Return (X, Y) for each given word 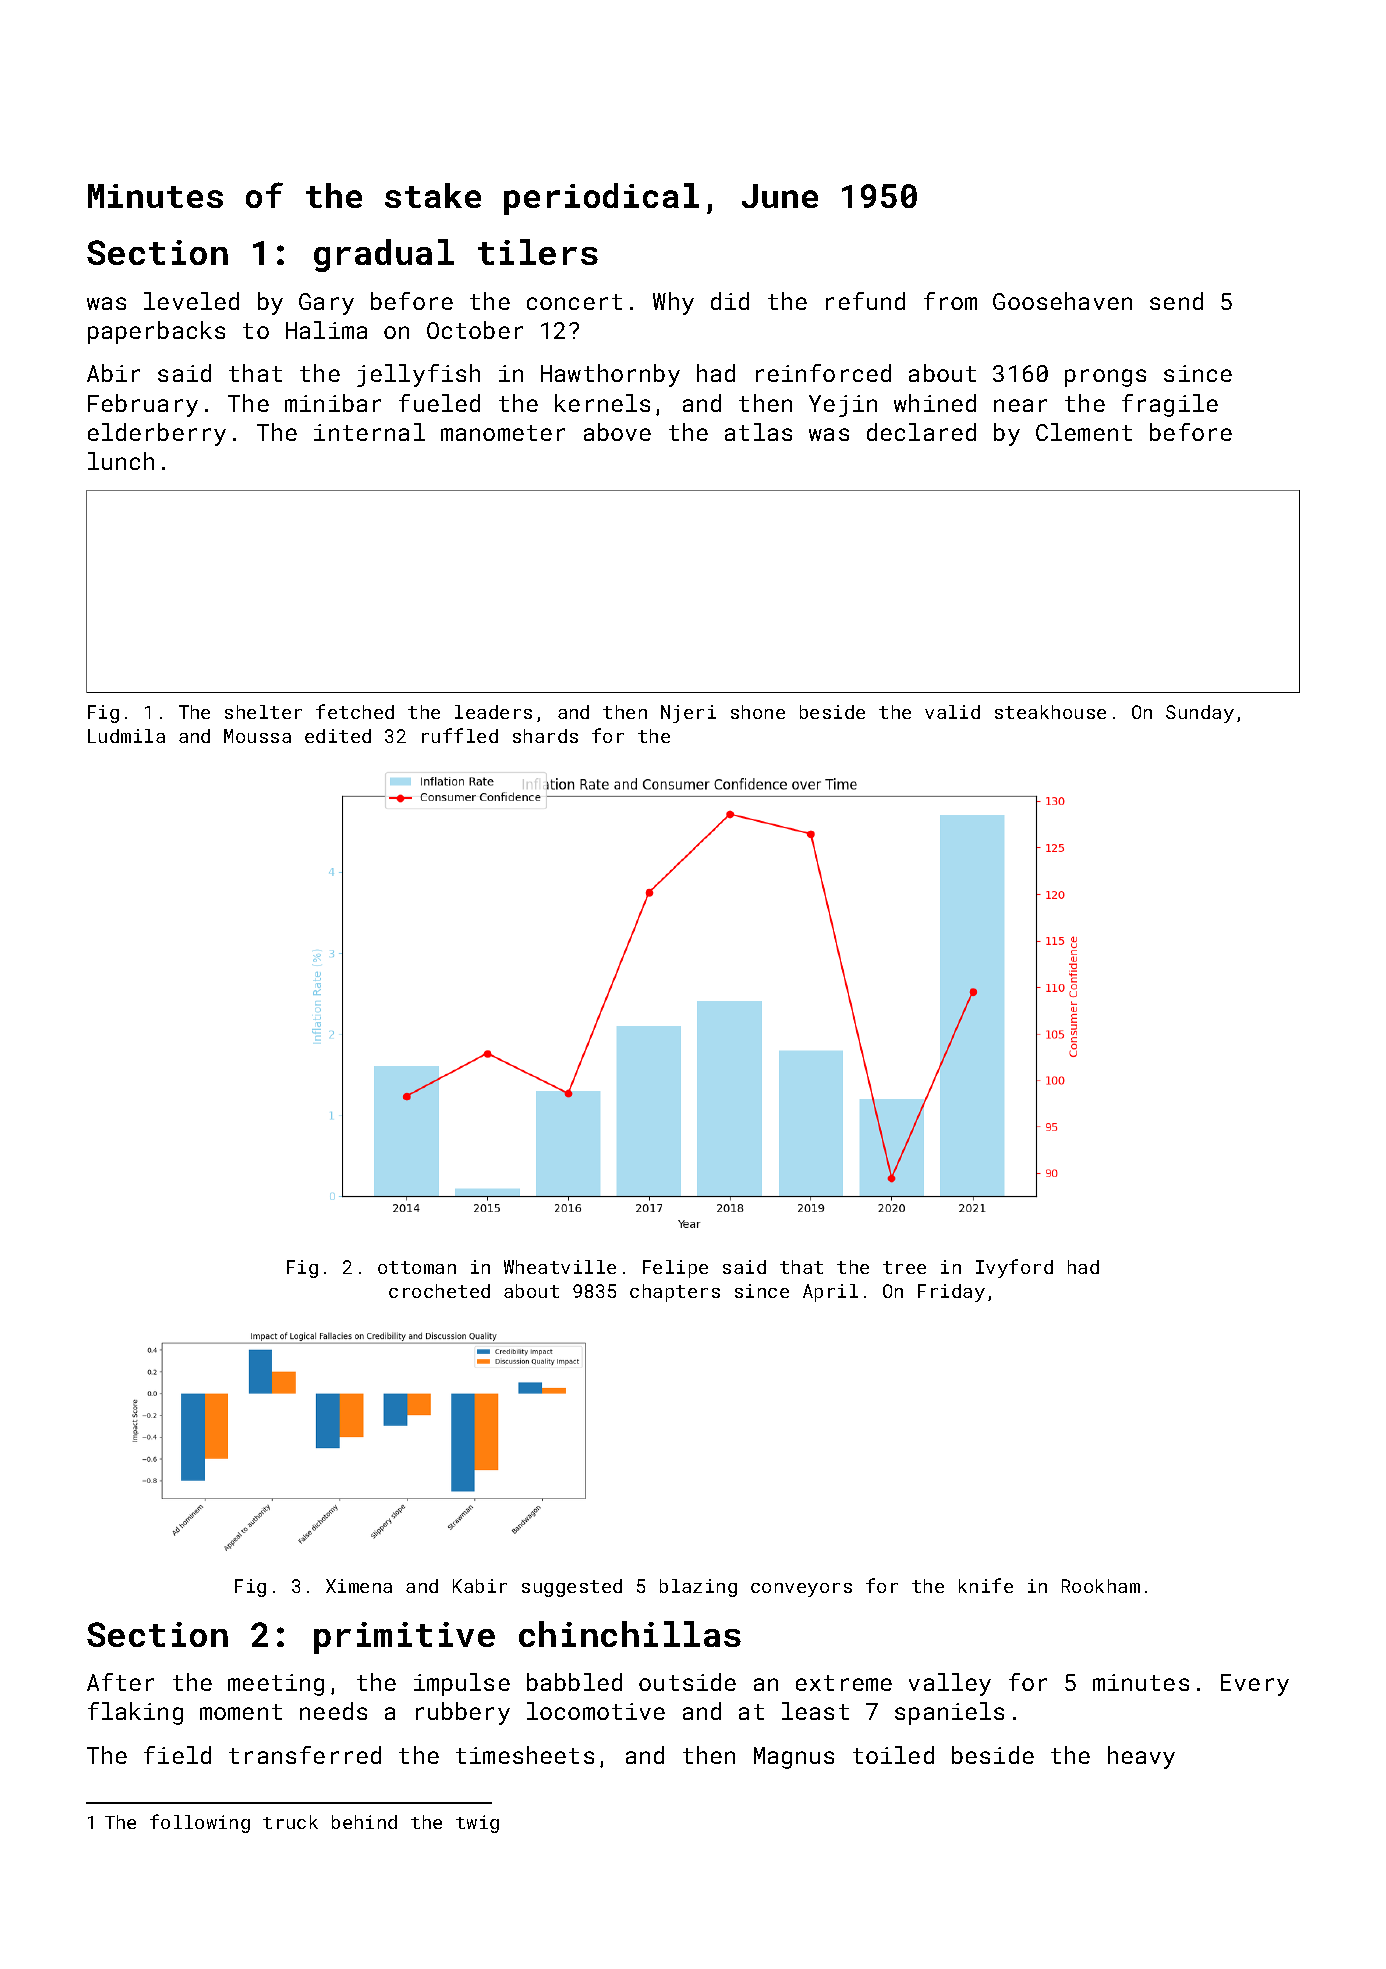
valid (952, 712)
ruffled (460, 735)
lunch (121, 461)
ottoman (417, 1267)
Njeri (688, 714)
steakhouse (1050, 712)
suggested (572, 1588)
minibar (333, 403)
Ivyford (1014, 1268)
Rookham (1101, 1586)
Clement (1084, 432)
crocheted (439, 1291)
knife (986, 1585)
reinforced (823, 373)
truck (290, 1822)
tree (904, 1267)
